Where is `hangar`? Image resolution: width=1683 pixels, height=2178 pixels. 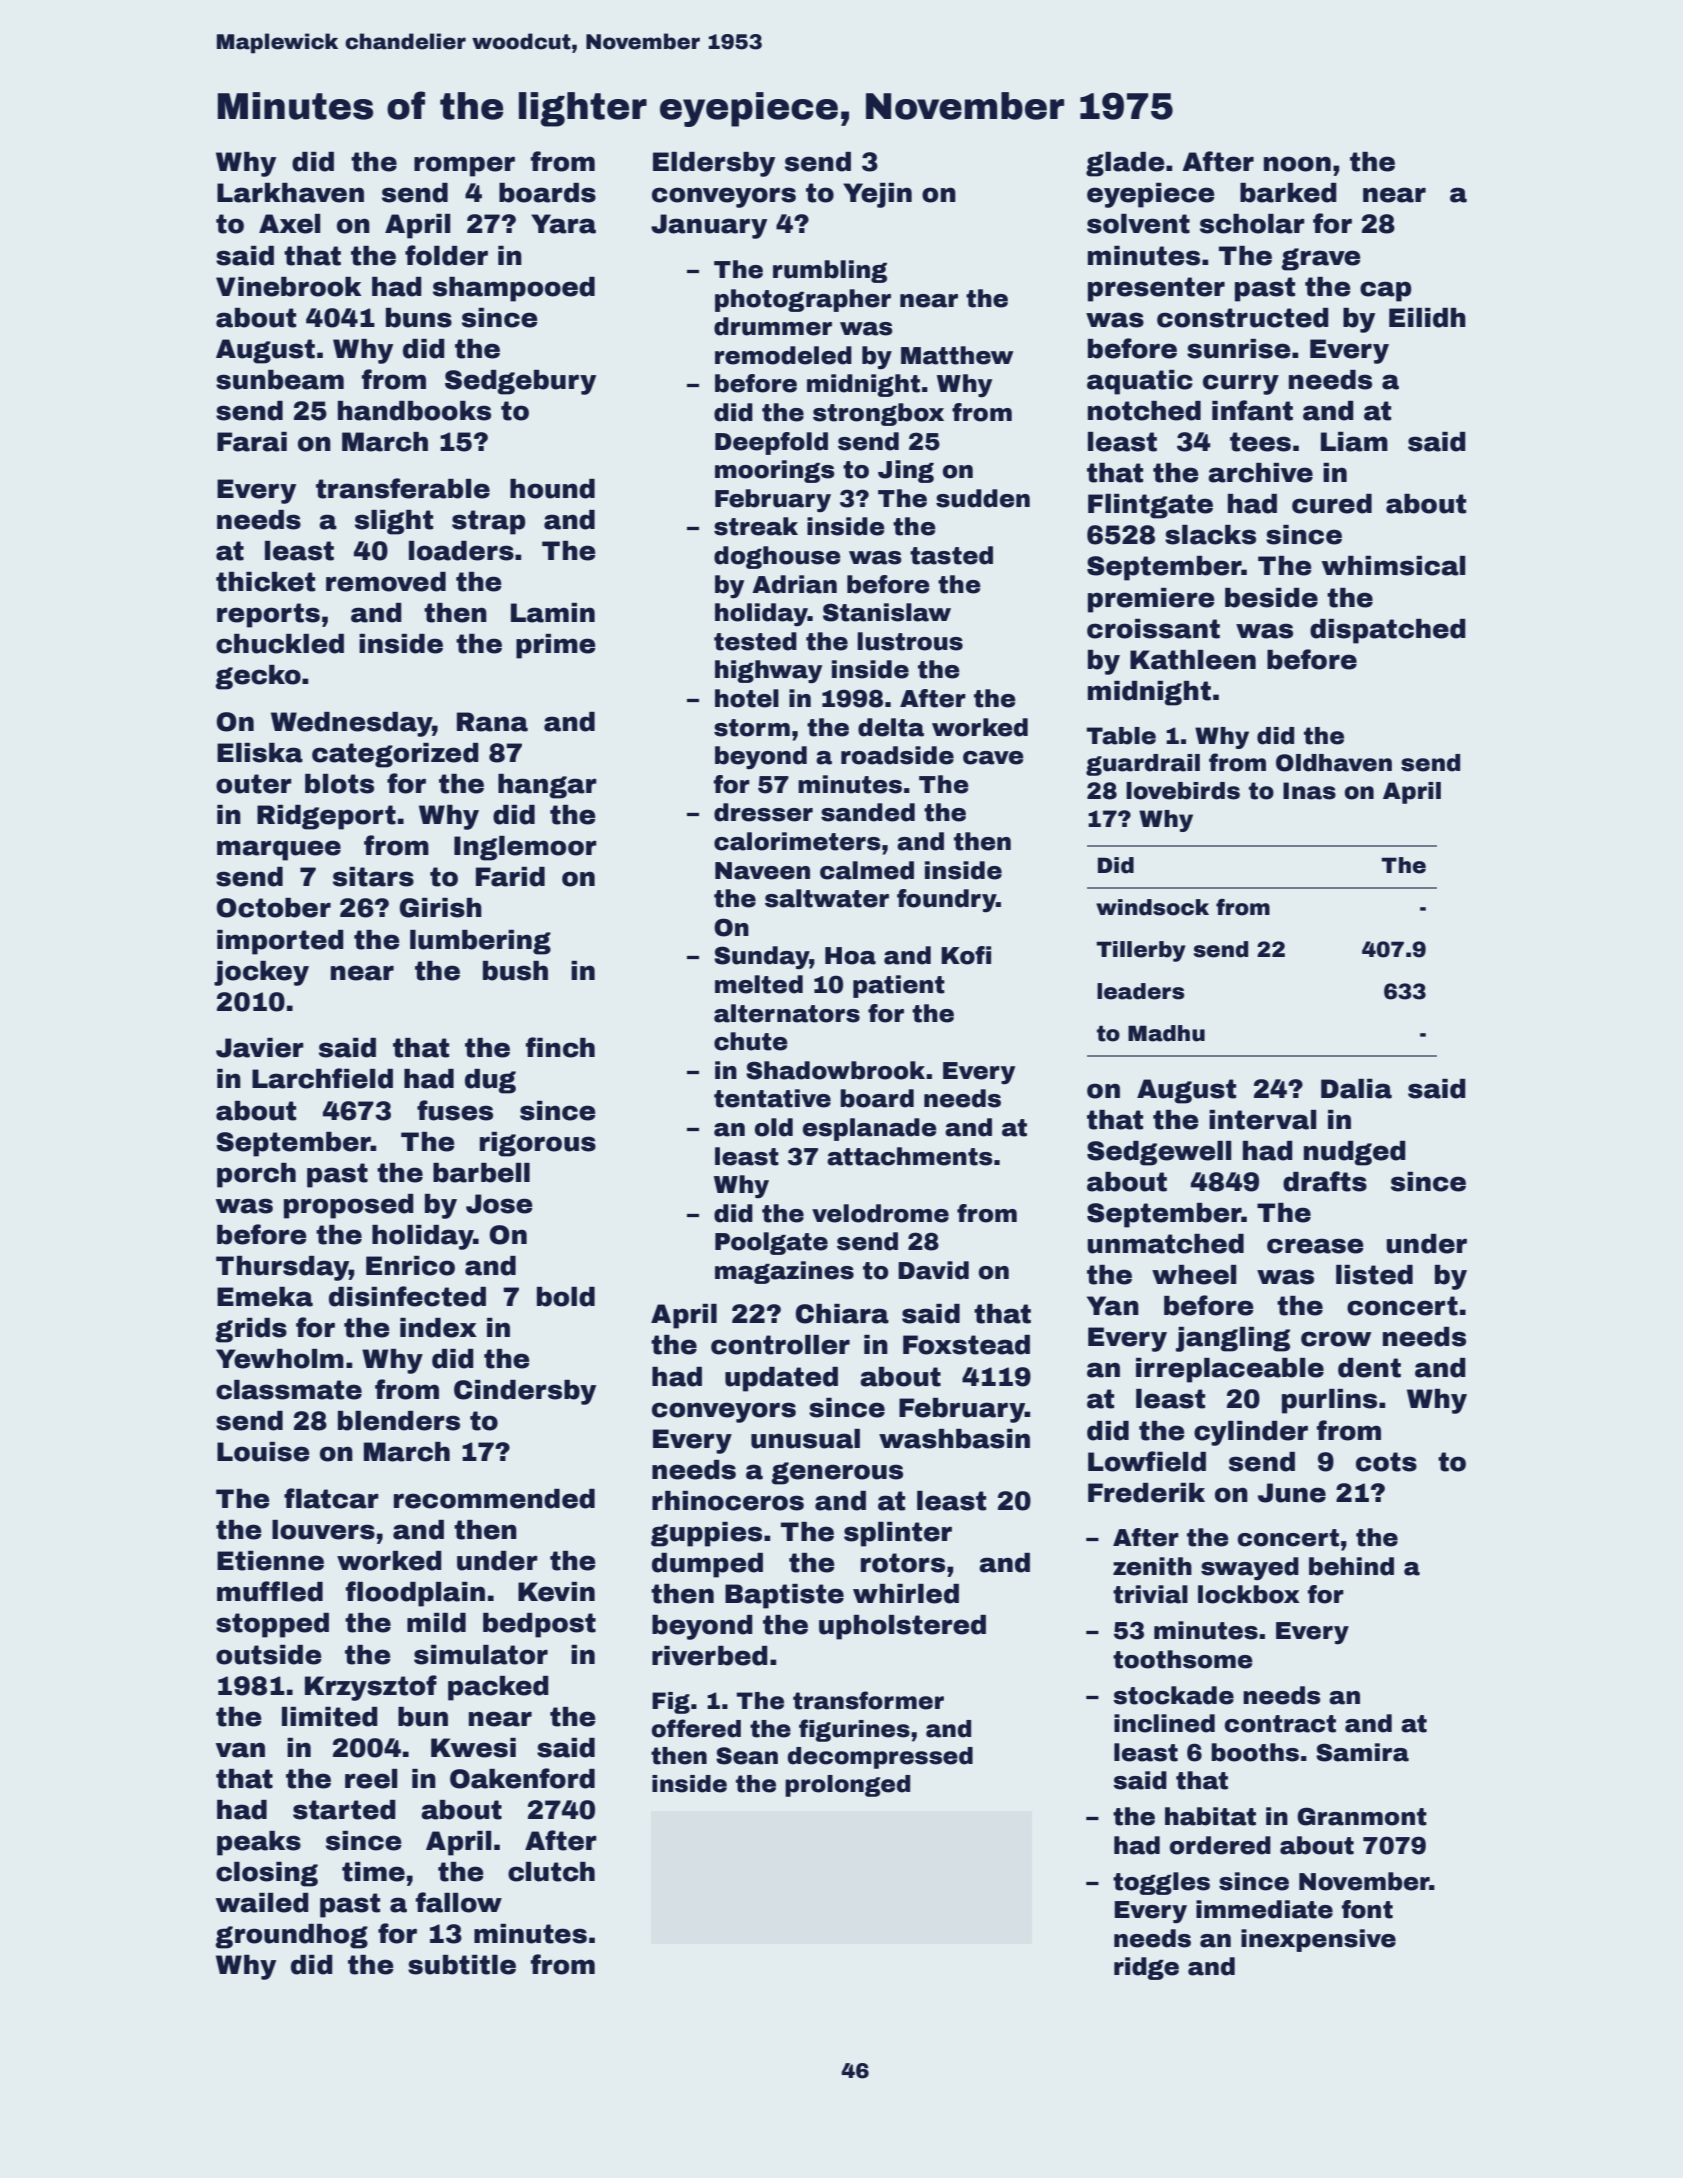 hangar is located at coordinates (547, 786).
